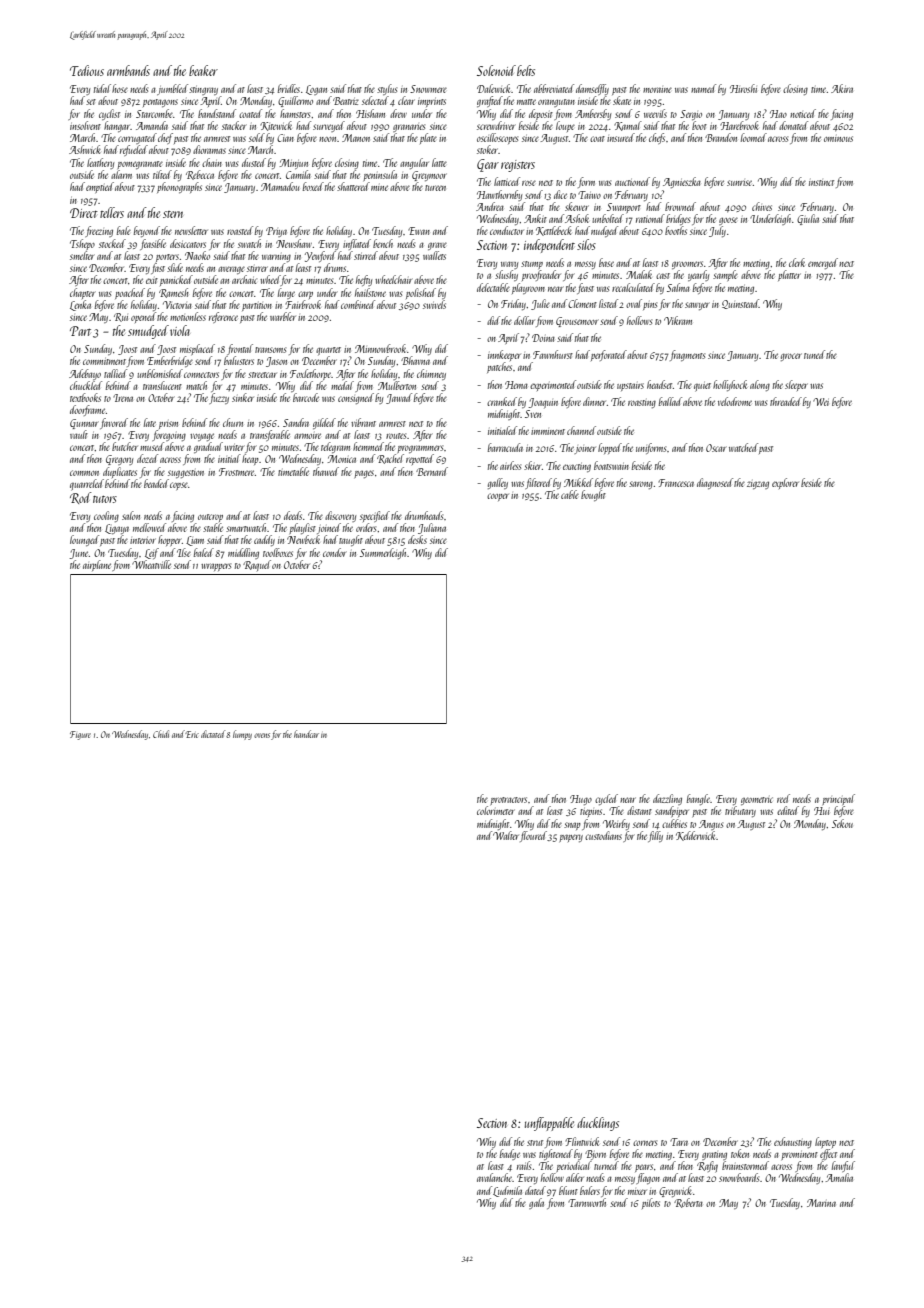  I want to click on handcar, so click(306, 734).
